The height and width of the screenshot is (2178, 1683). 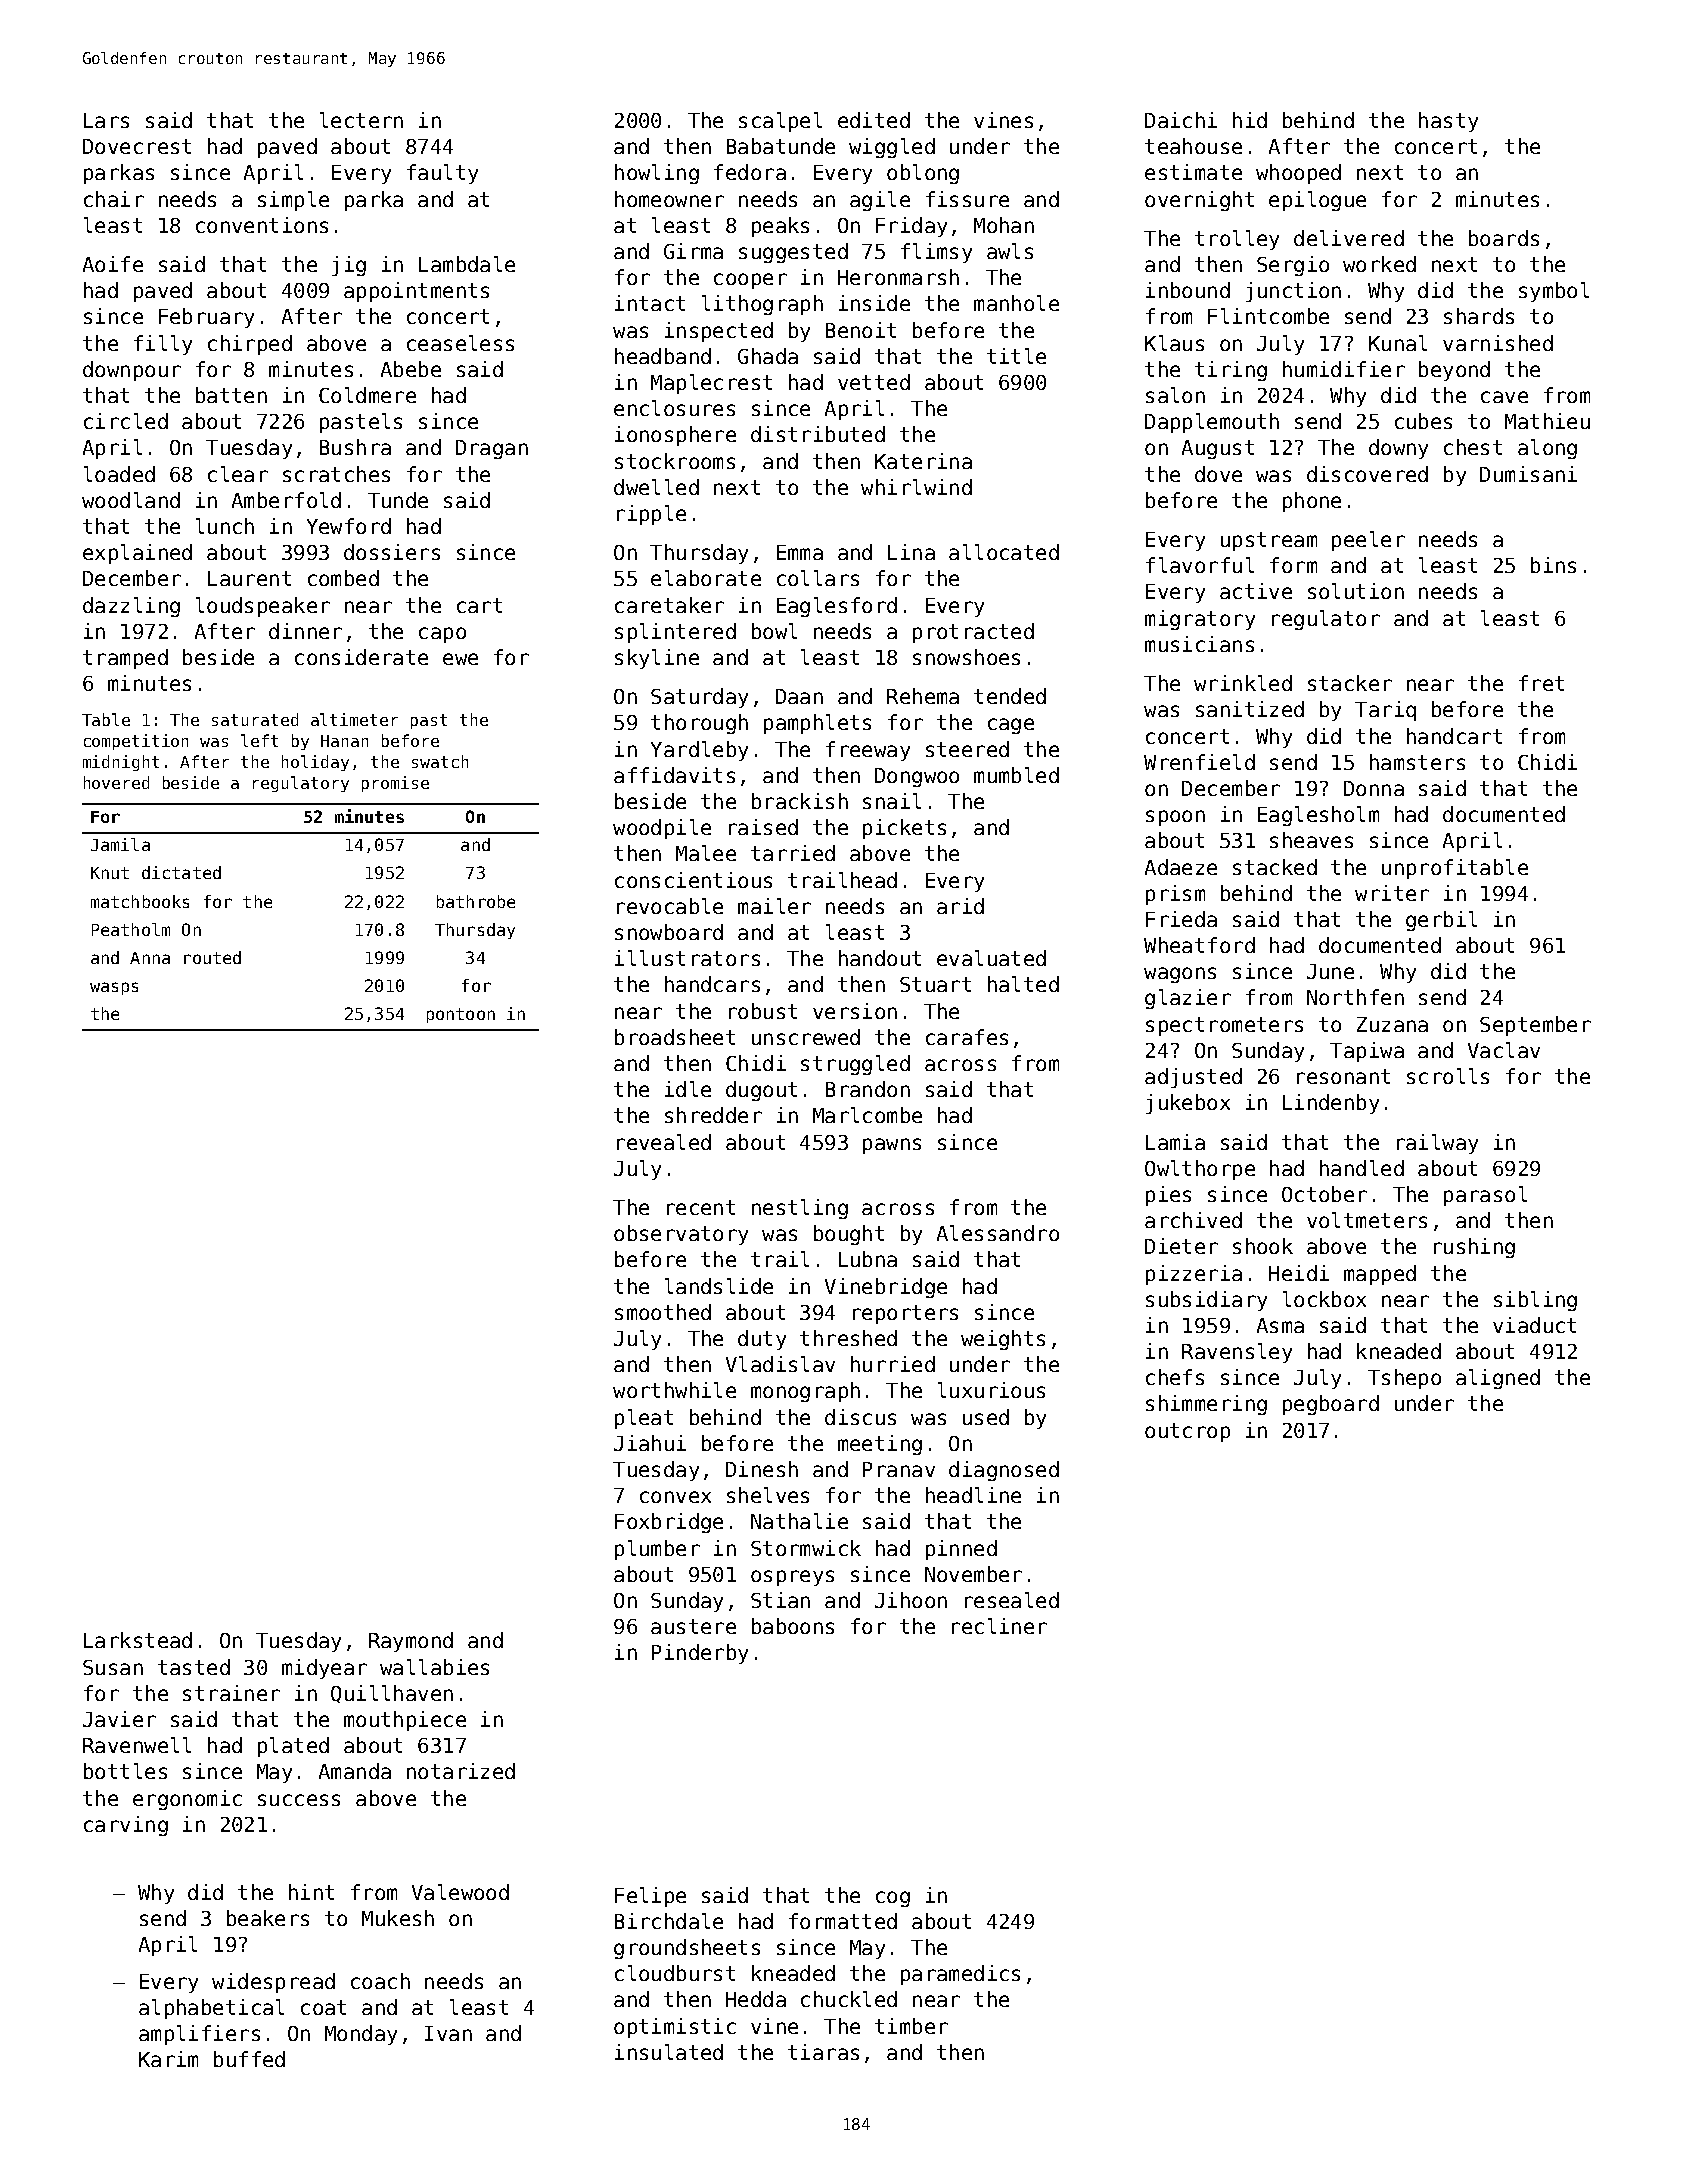 What do you see at coordinates (1541, 683) in the screenshot?
I see `fret` at bounding box center [1541, 683].
